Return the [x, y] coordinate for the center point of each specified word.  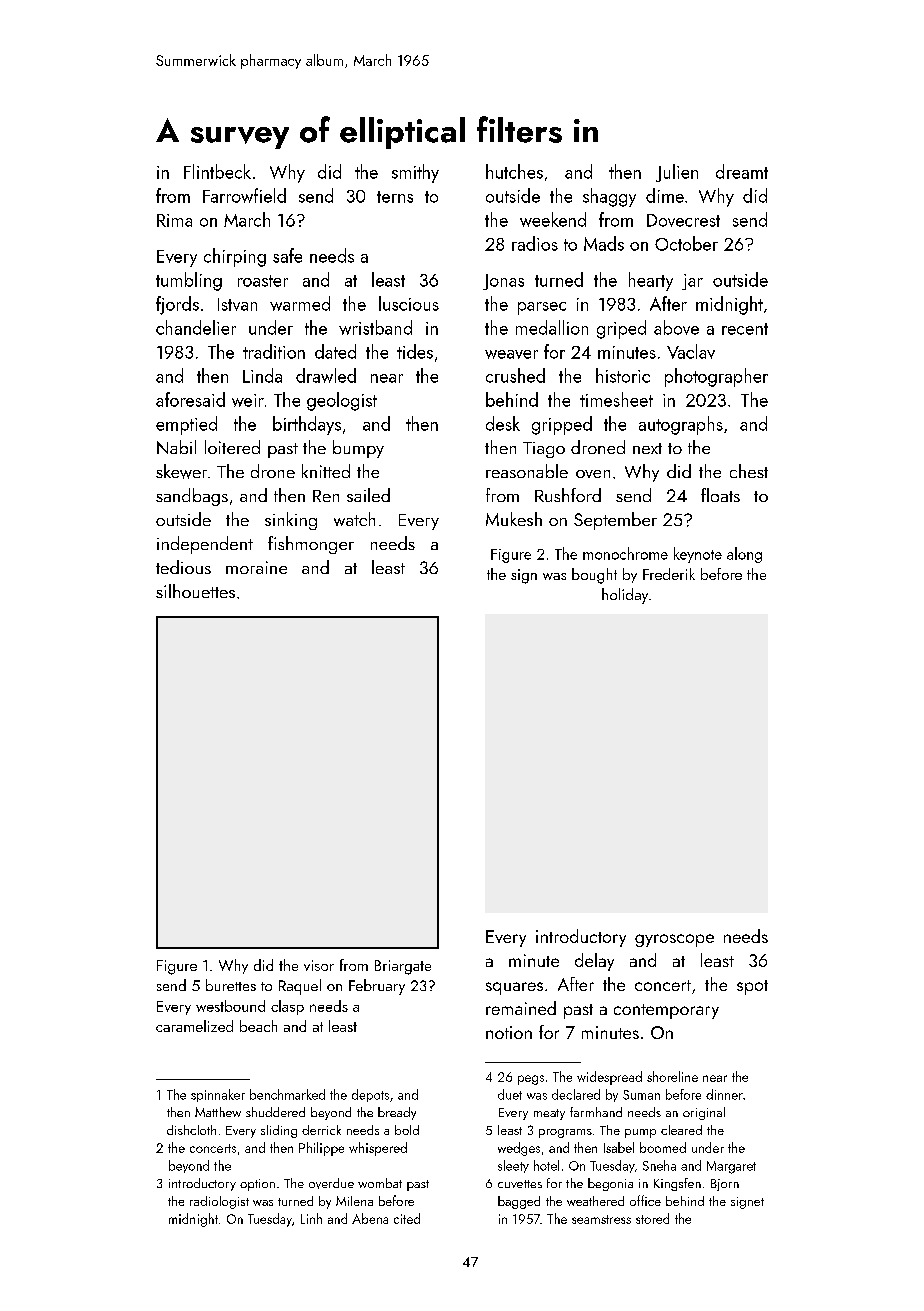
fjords [177, 305]
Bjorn [725, 1185]
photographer [716, 377]
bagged [519, 1202]
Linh [311, 1218]
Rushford [568, 495]
